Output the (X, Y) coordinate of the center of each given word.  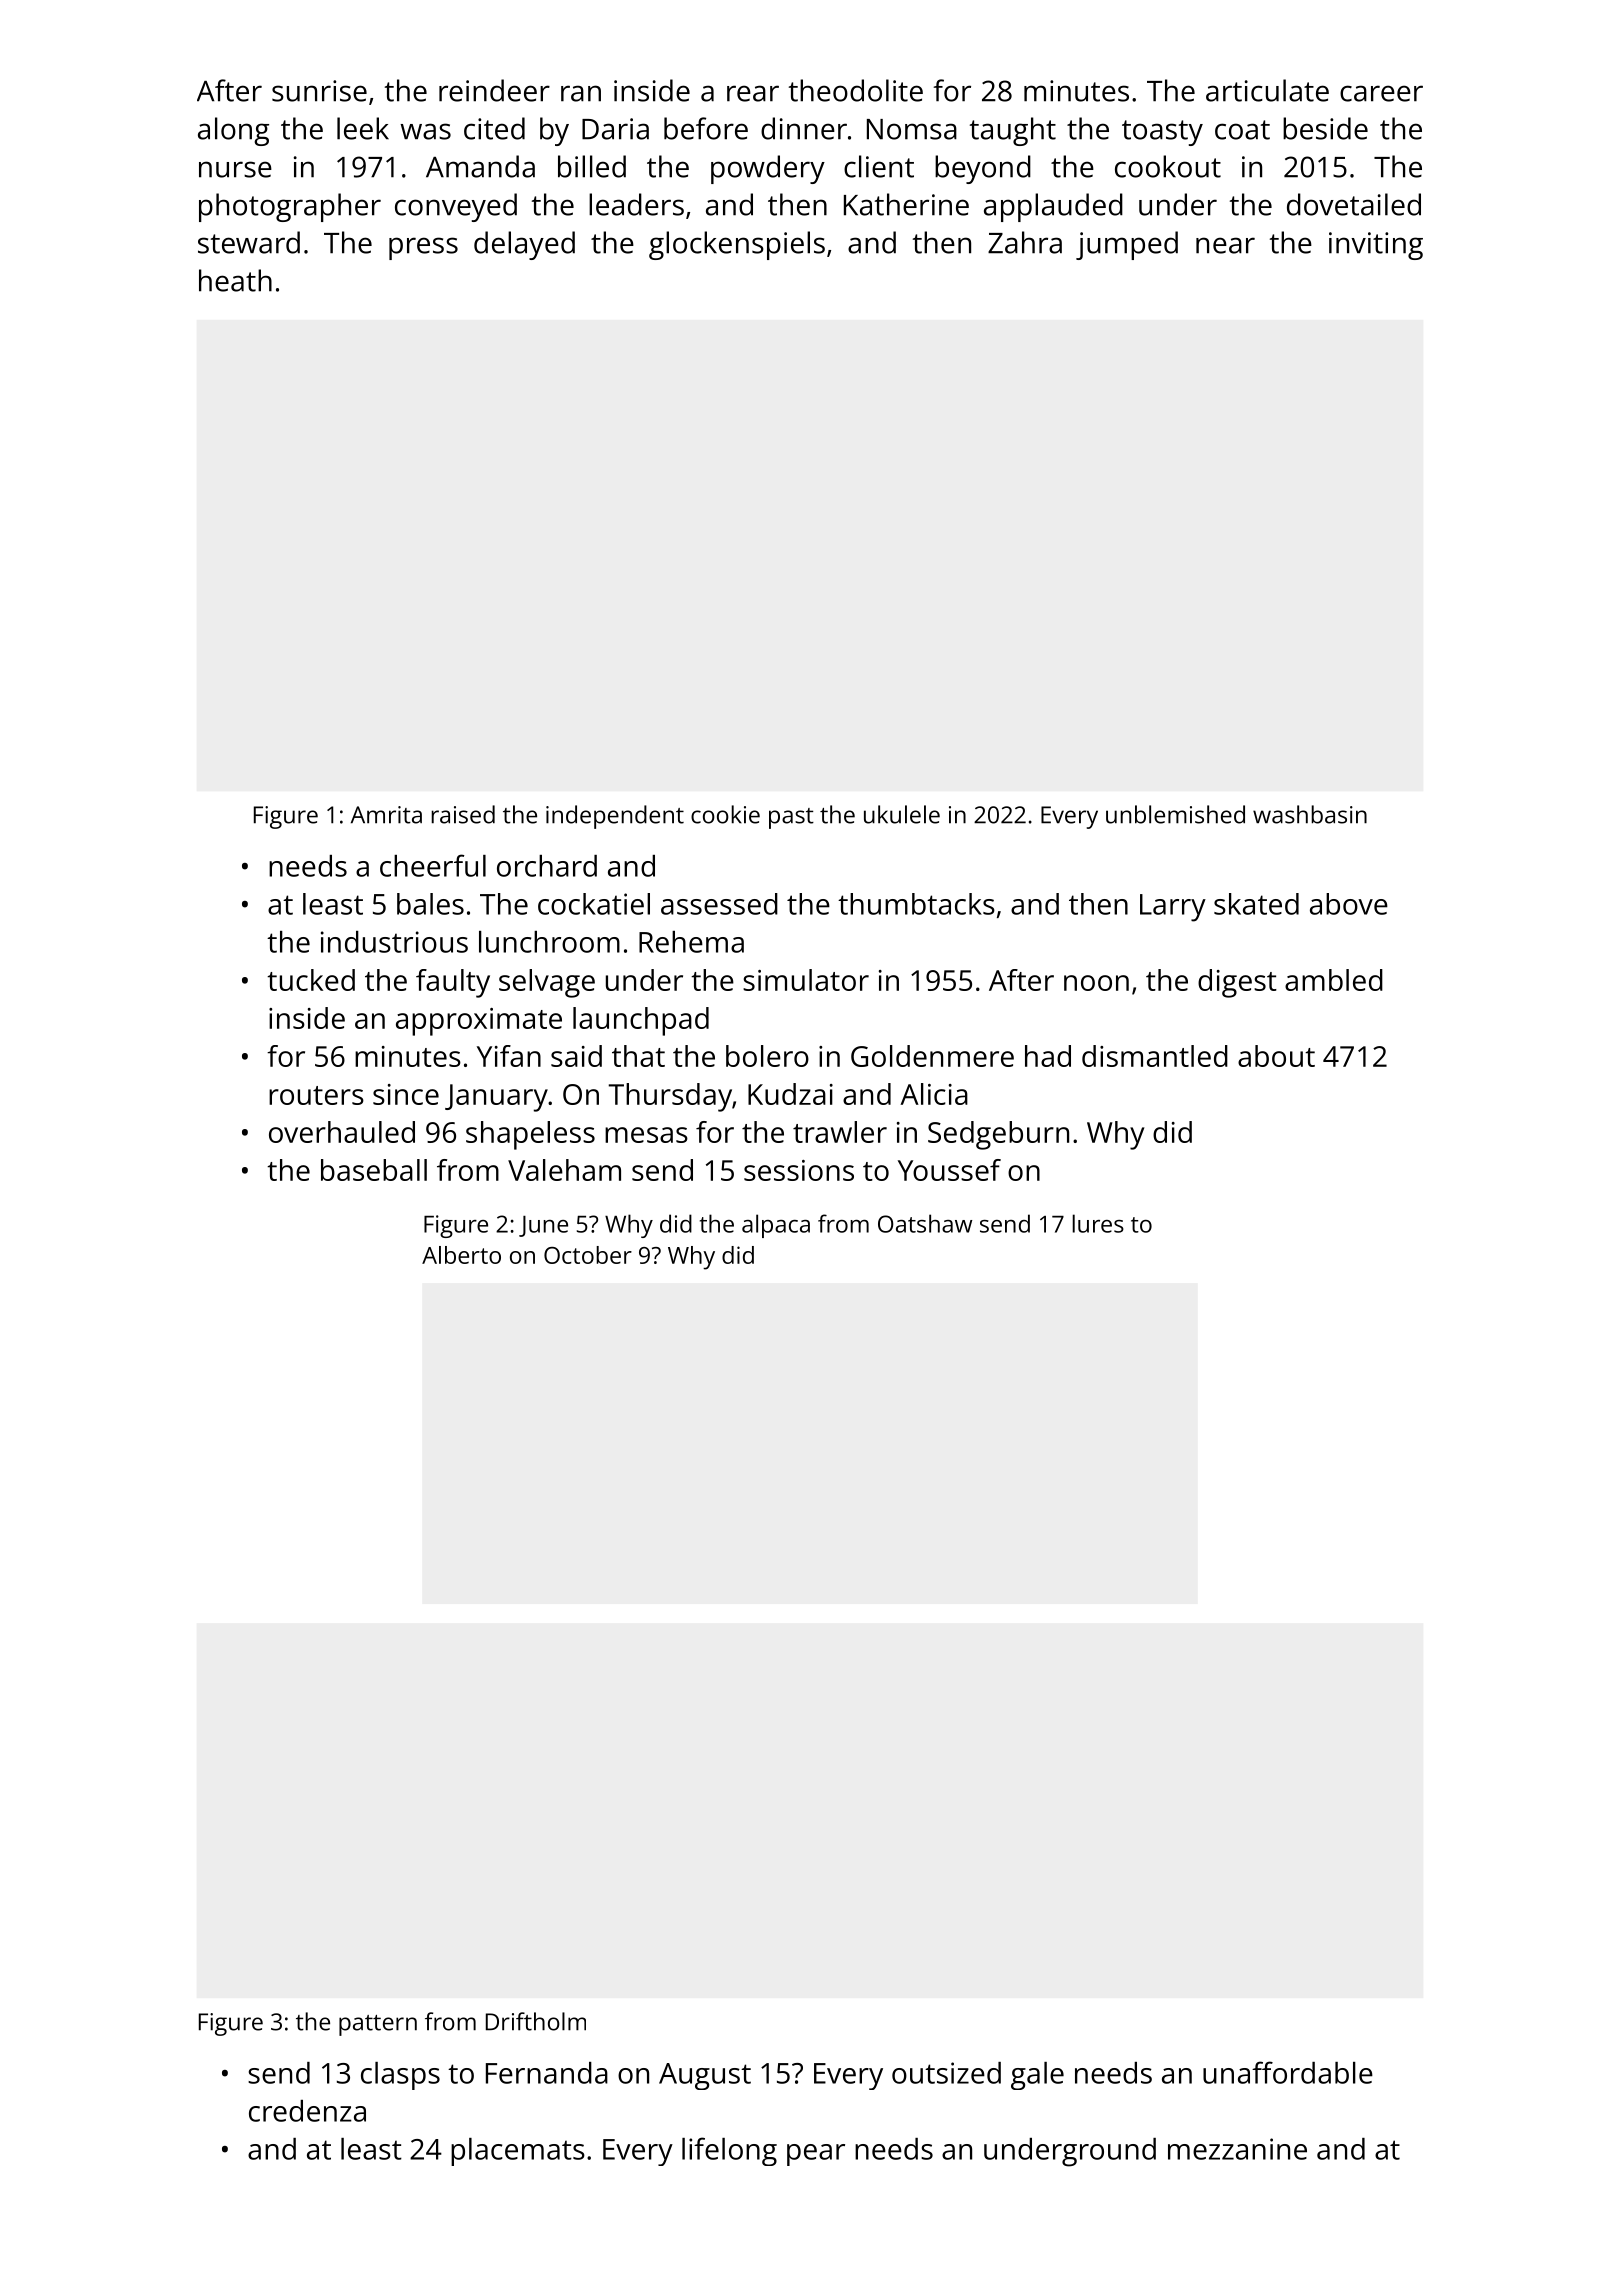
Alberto (461, 1255)
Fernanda (547, 2073)
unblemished (1175, 814)
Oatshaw (925, 1223)
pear (816, 2155)
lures (1098, 1223)
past (791, 818)
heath (235, 280)
